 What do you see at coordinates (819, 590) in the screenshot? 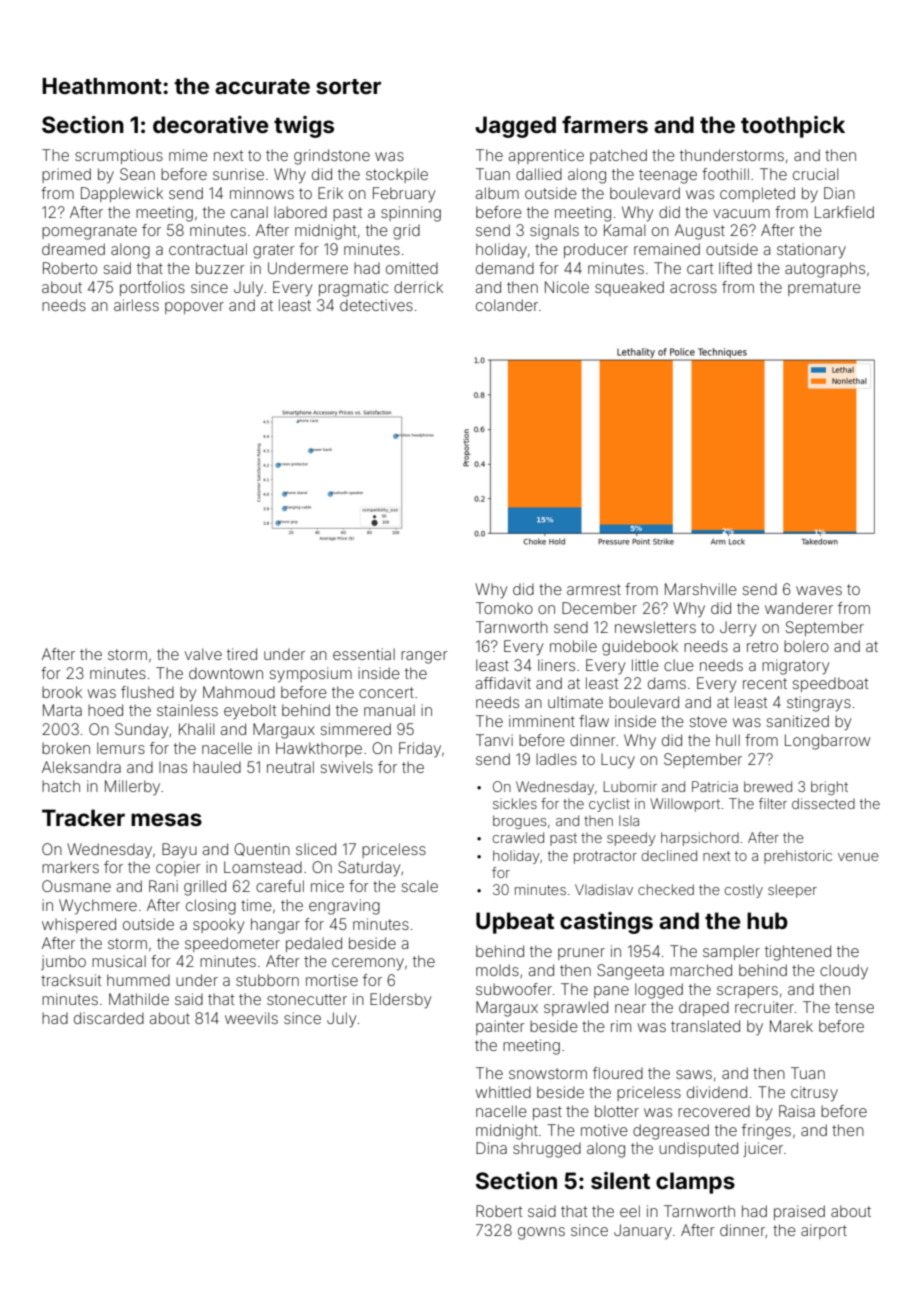
I see `waves` at bounding box center [819, 590].
